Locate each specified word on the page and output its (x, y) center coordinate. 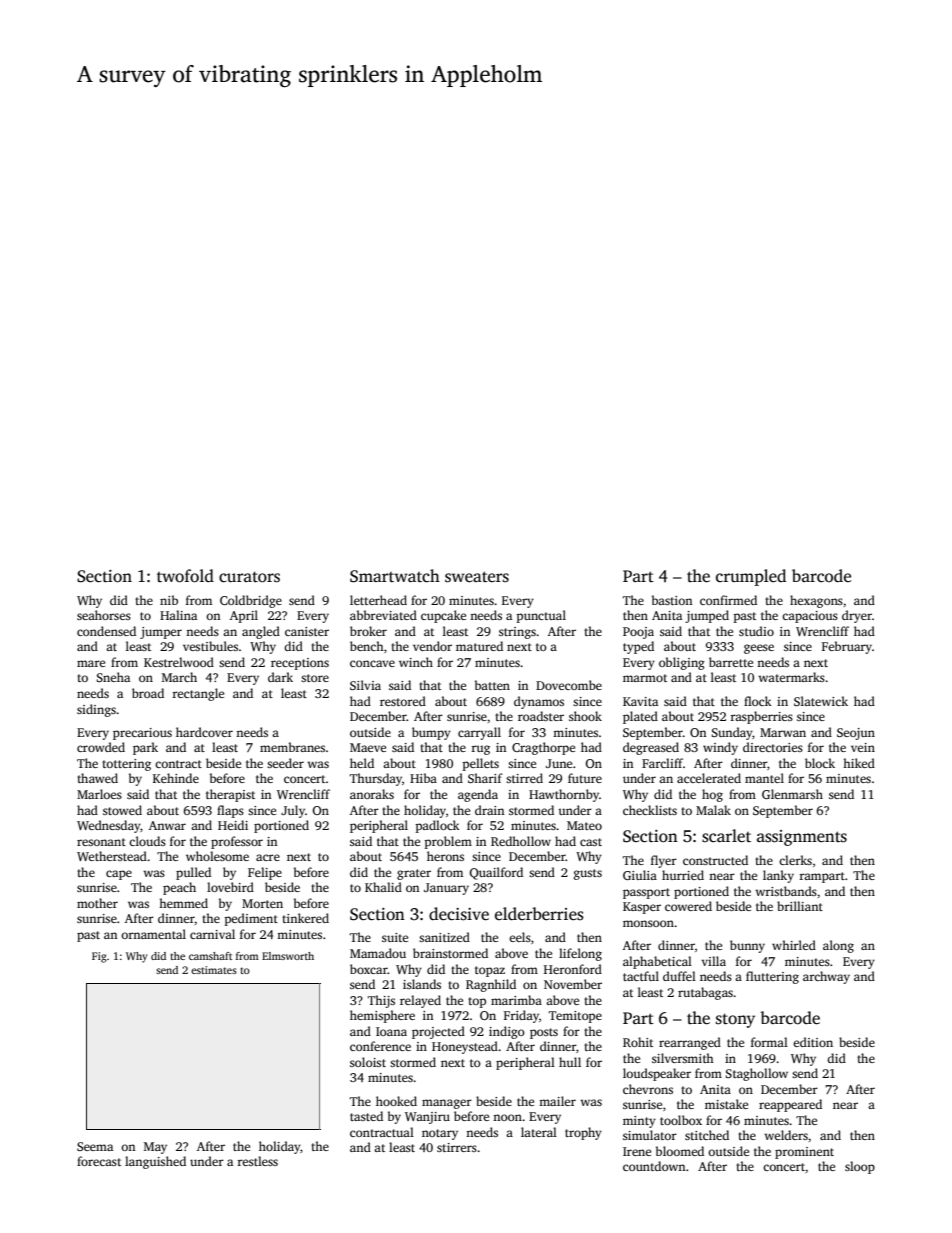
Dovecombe (569, 685)
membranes (292, 747)
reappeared (790, 1105)
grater (414, 874)
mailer (557, 1101)
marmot (645, 678)
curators (249, 577)
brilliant (800, 906)
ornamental (153, 934)
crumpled (751, 577)
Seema (95, 1146)
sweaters (477, 577)
